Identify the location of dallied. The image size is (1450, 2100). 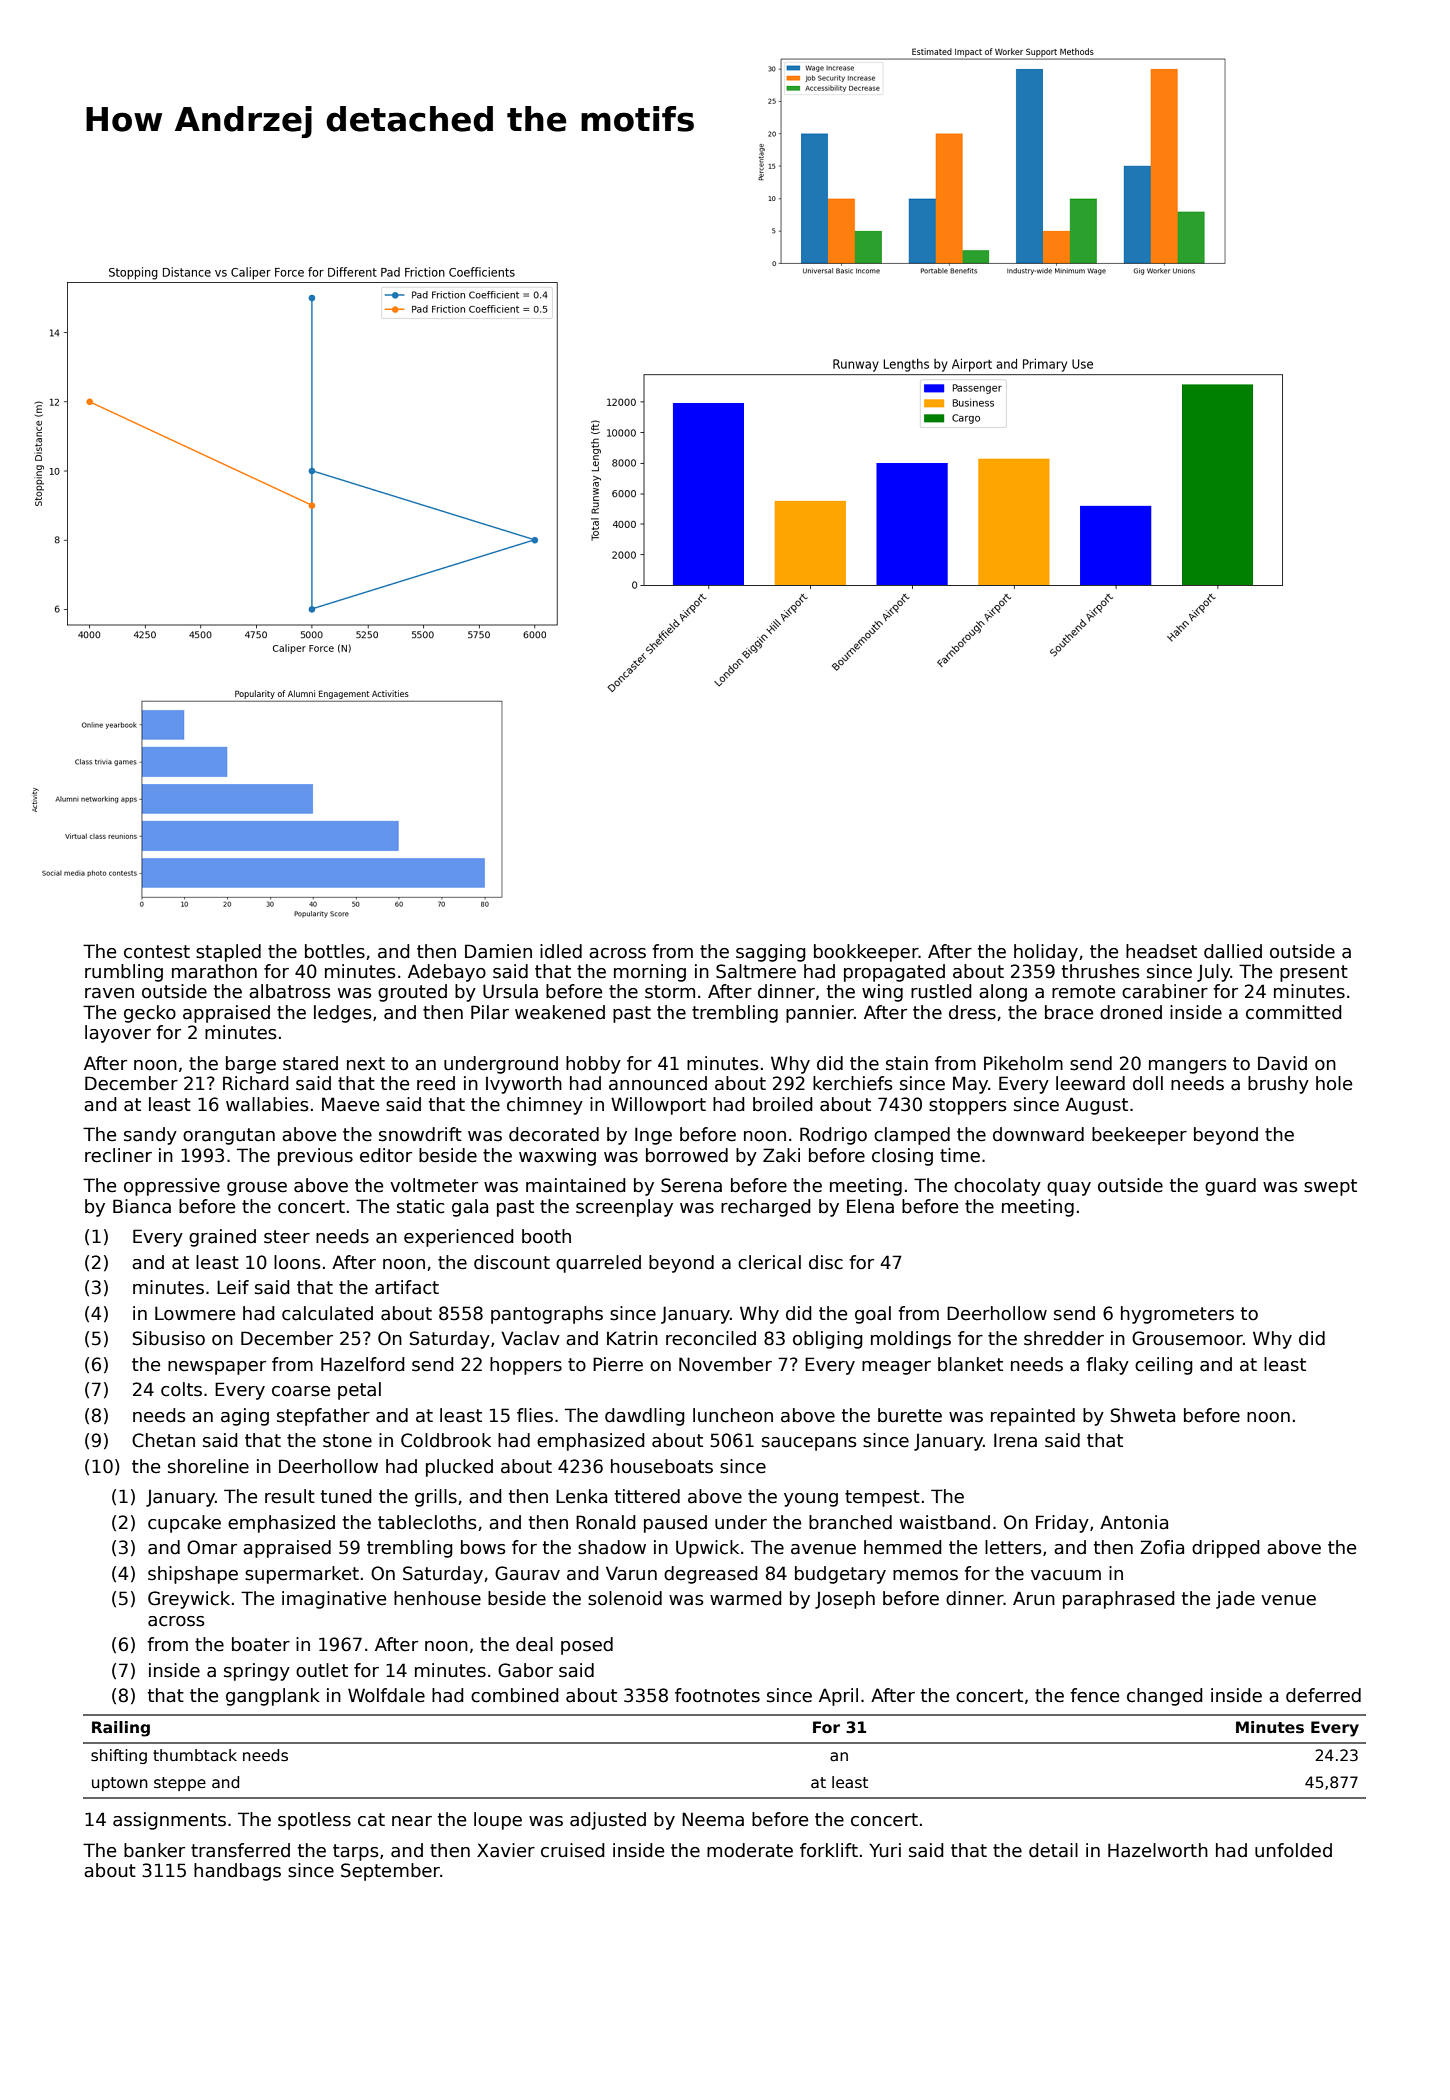
(1233, 951).
